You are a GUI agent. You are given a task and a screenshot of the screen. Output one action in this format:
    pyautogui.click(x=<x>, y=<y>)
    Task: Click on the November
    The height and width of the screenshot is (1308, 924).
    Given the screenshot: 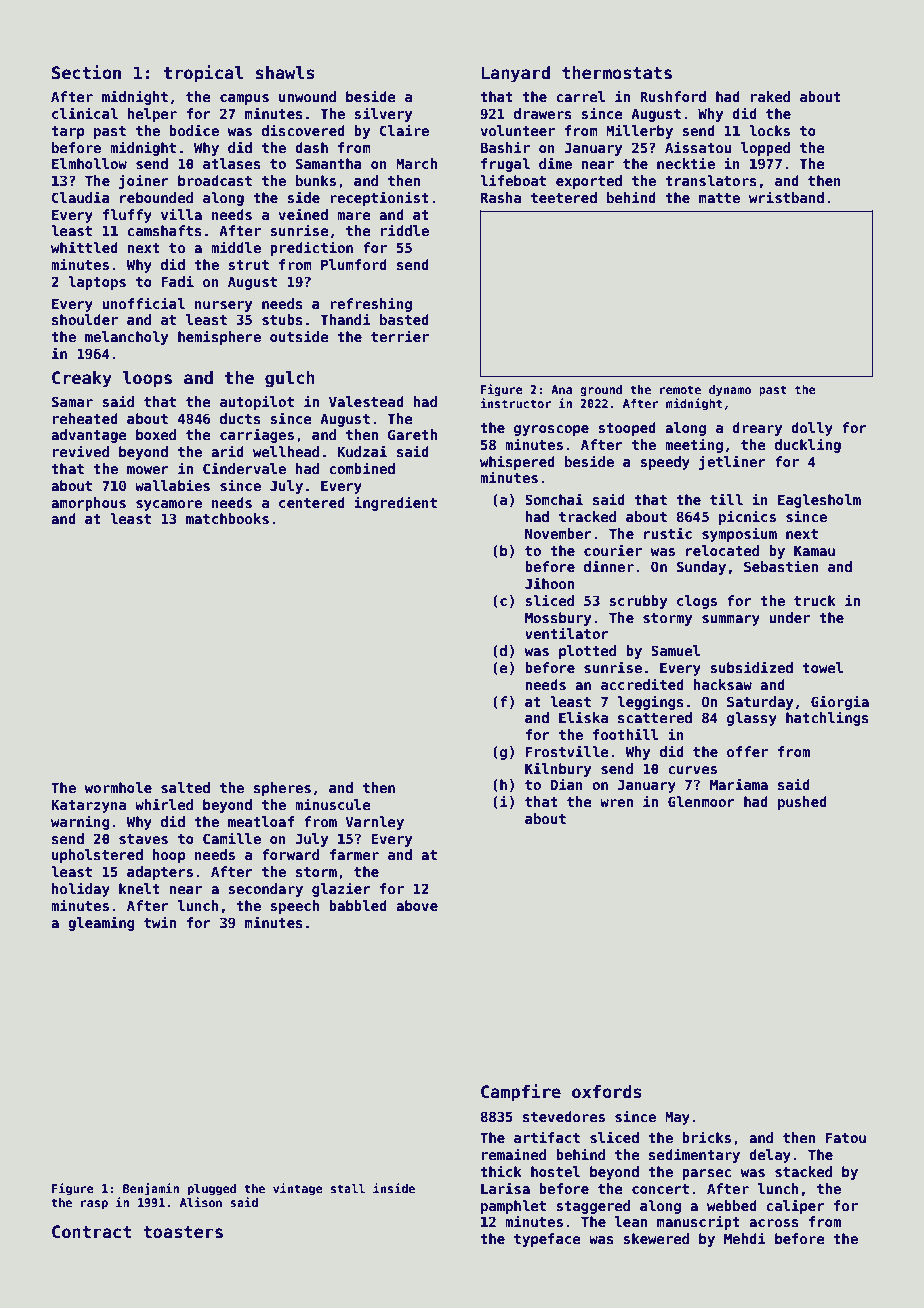 What is the action you would take?
    pyautogui.click(x=558, y=533)
